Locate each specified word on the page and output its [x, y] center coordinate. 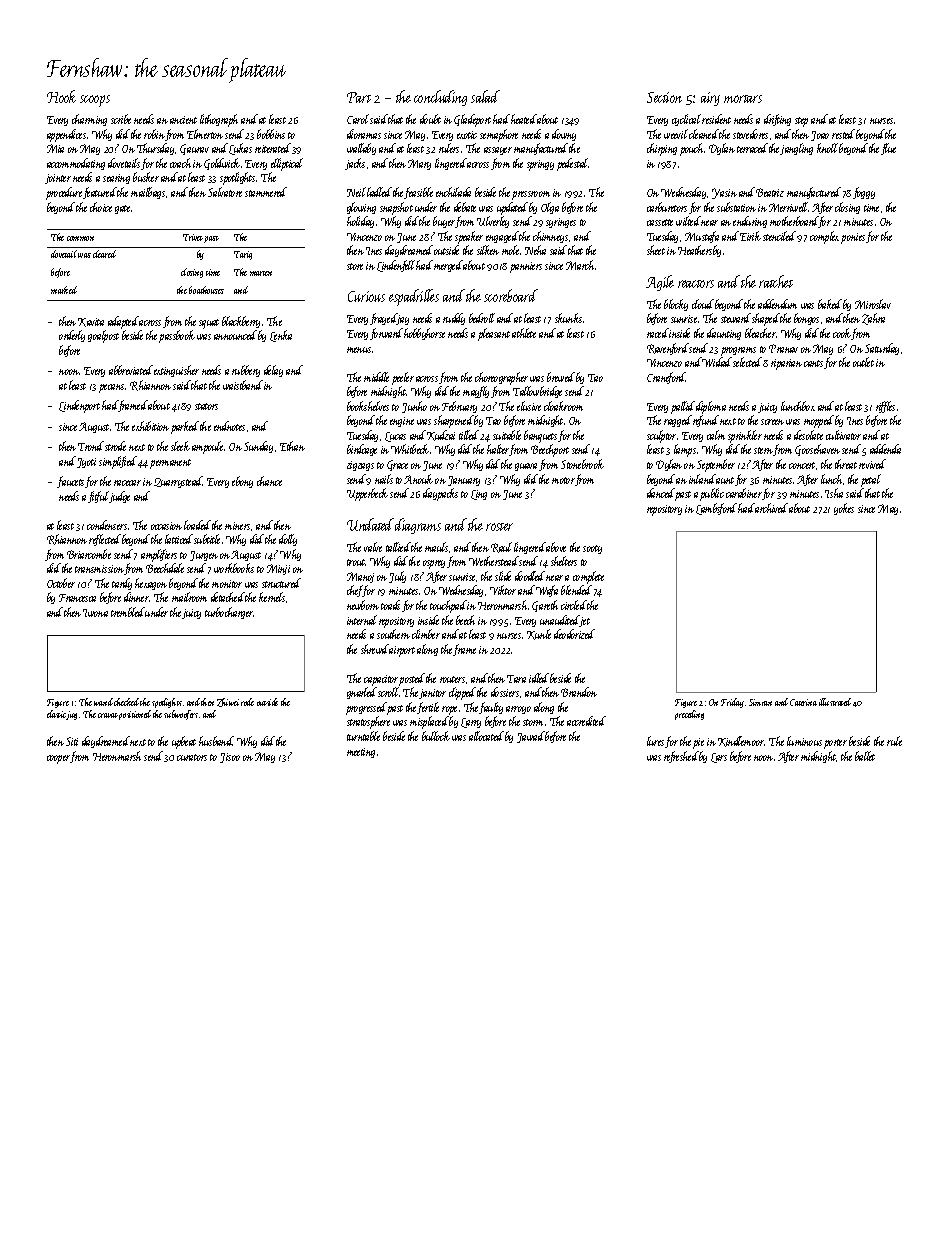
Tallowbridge [537, 392]
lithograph [219, 120]
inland [702, 479]
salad [485, 96]
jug [72, 715]
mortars [743, 99]
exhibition [150, 426]
